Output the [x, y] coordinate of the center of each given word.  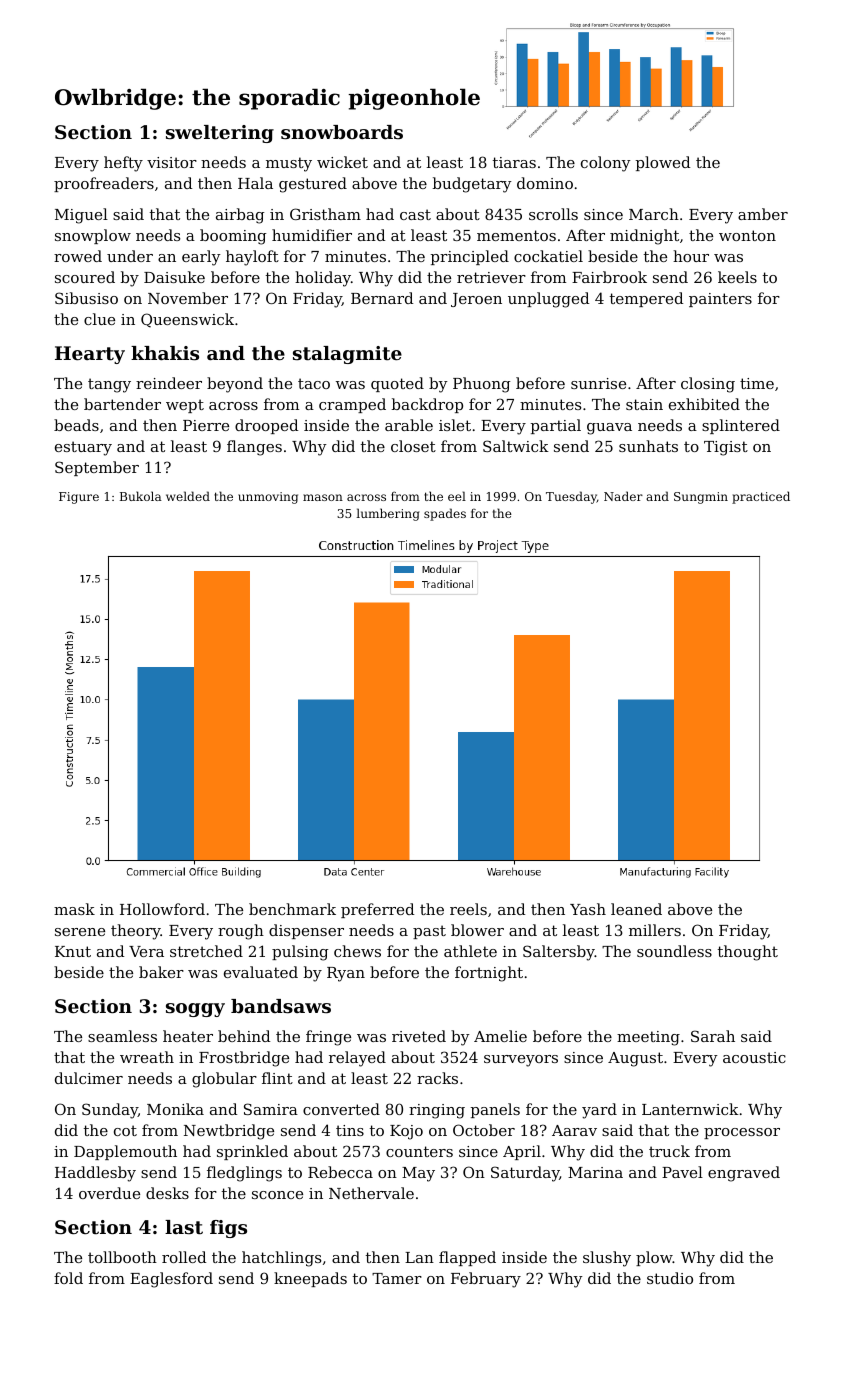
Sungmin [701, 498]
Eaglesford [171, 1280]
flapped [467, 1258]
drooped [266, 426]
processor [742, 1133]
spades [445, 514]
